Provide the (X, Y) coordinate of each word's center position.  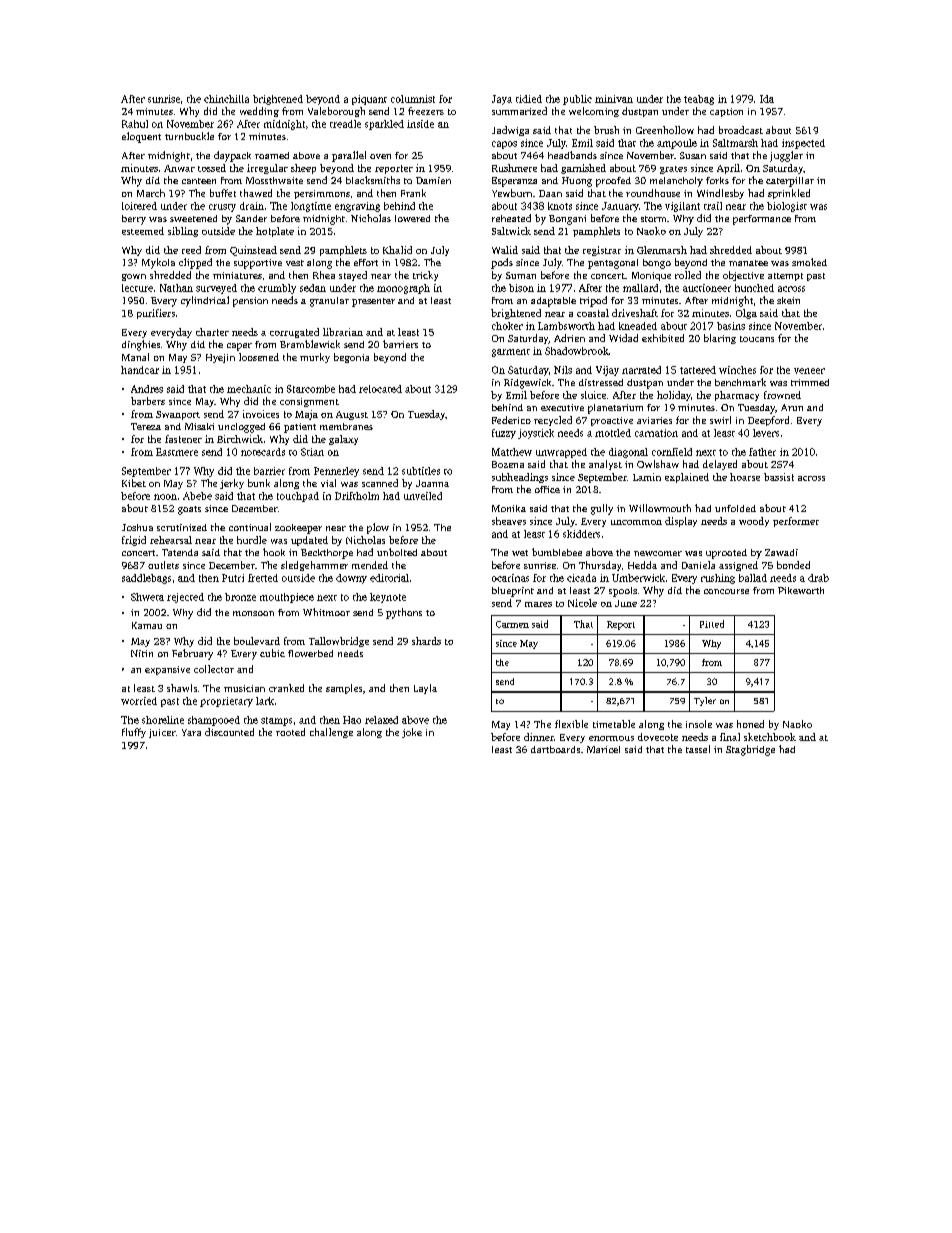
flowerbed (310, 653)
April (728, 169)
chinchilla (226, 99)
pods (502, 263)
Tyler (705, 701)
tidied (529, 99)
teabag (699, 100)
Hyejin (220, 358)
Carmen (512, 624)
